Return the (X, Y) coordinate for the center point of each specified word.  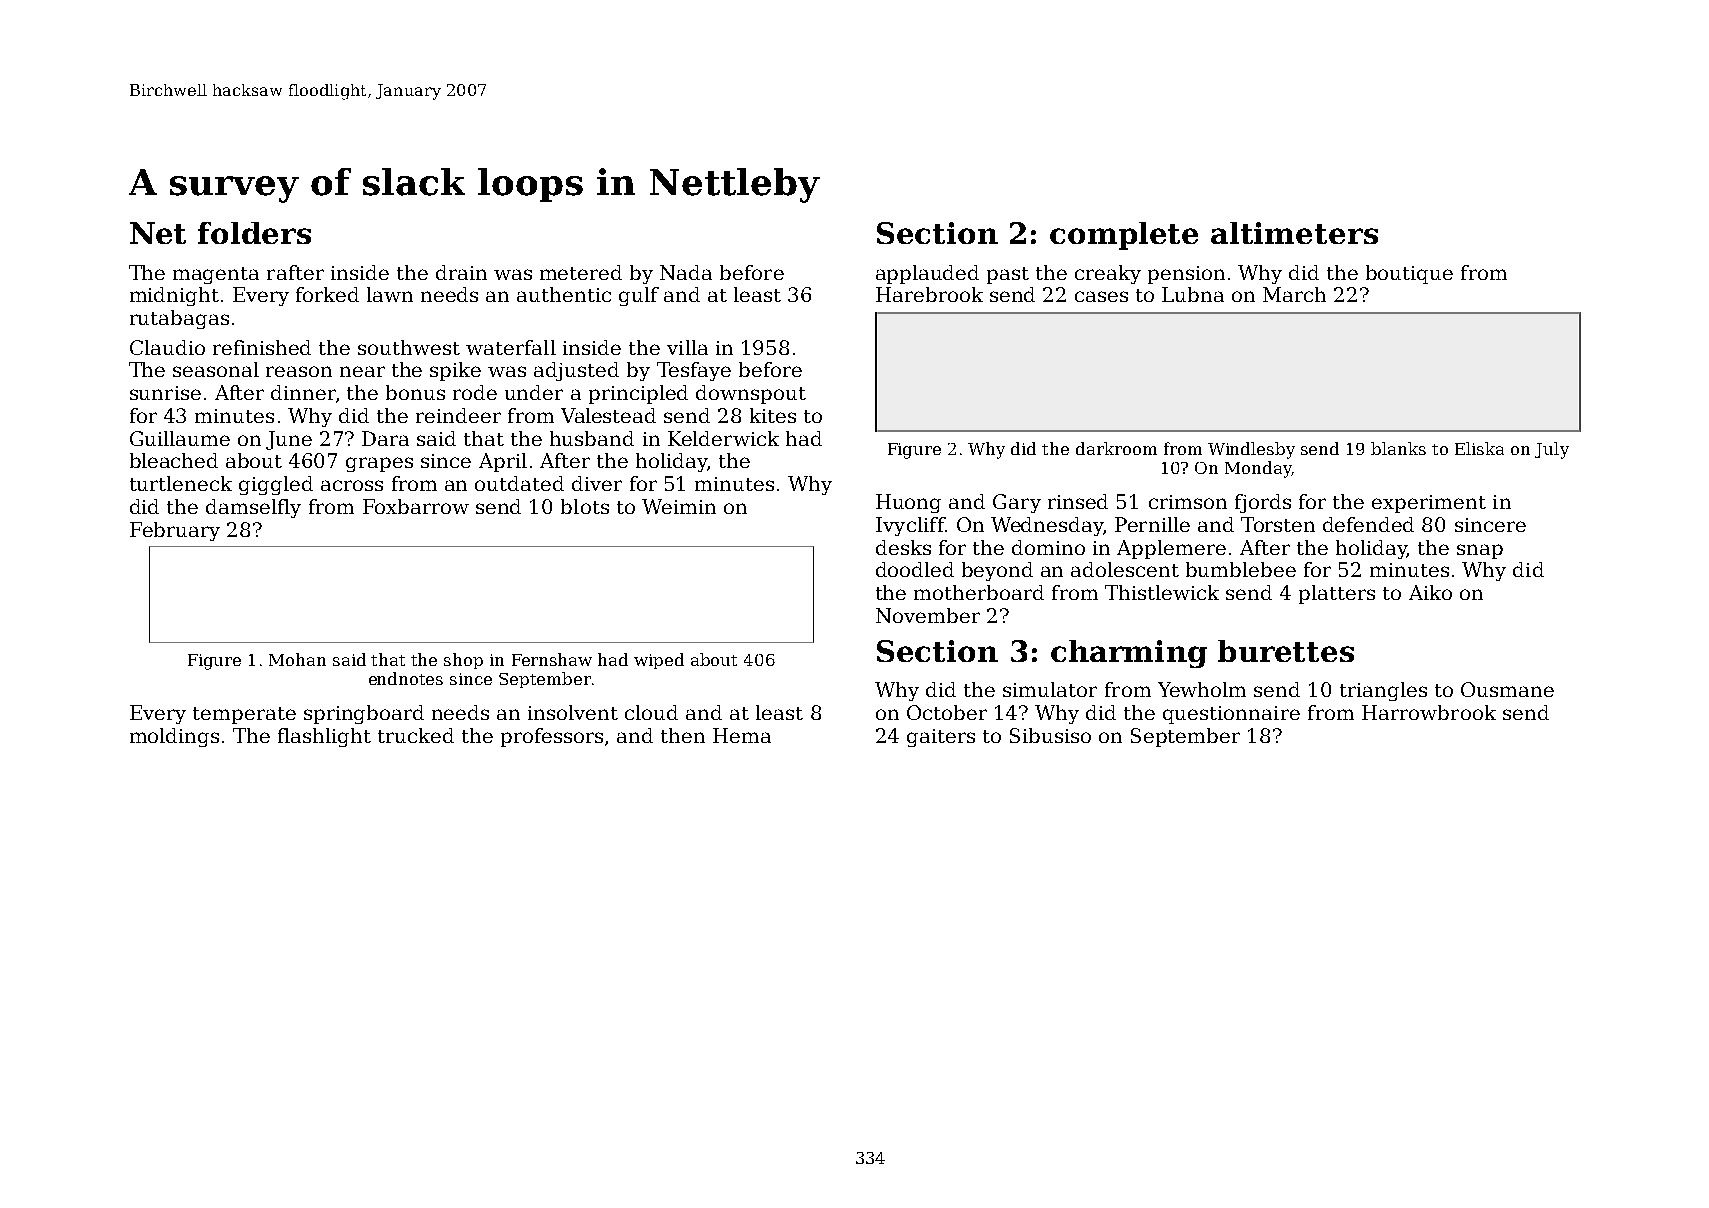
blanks (1398, 448)
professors (552, 737)
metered (581, 272)
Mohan (297, 659)
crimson (1188, 502)
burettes (1286, 651)
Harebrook (929, 294)
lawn (390, 294)
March (1294, 294)
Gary (1017, 503)
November (928, 615)
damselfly (253, 508)
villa (687, 347)
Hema (742, 735)
